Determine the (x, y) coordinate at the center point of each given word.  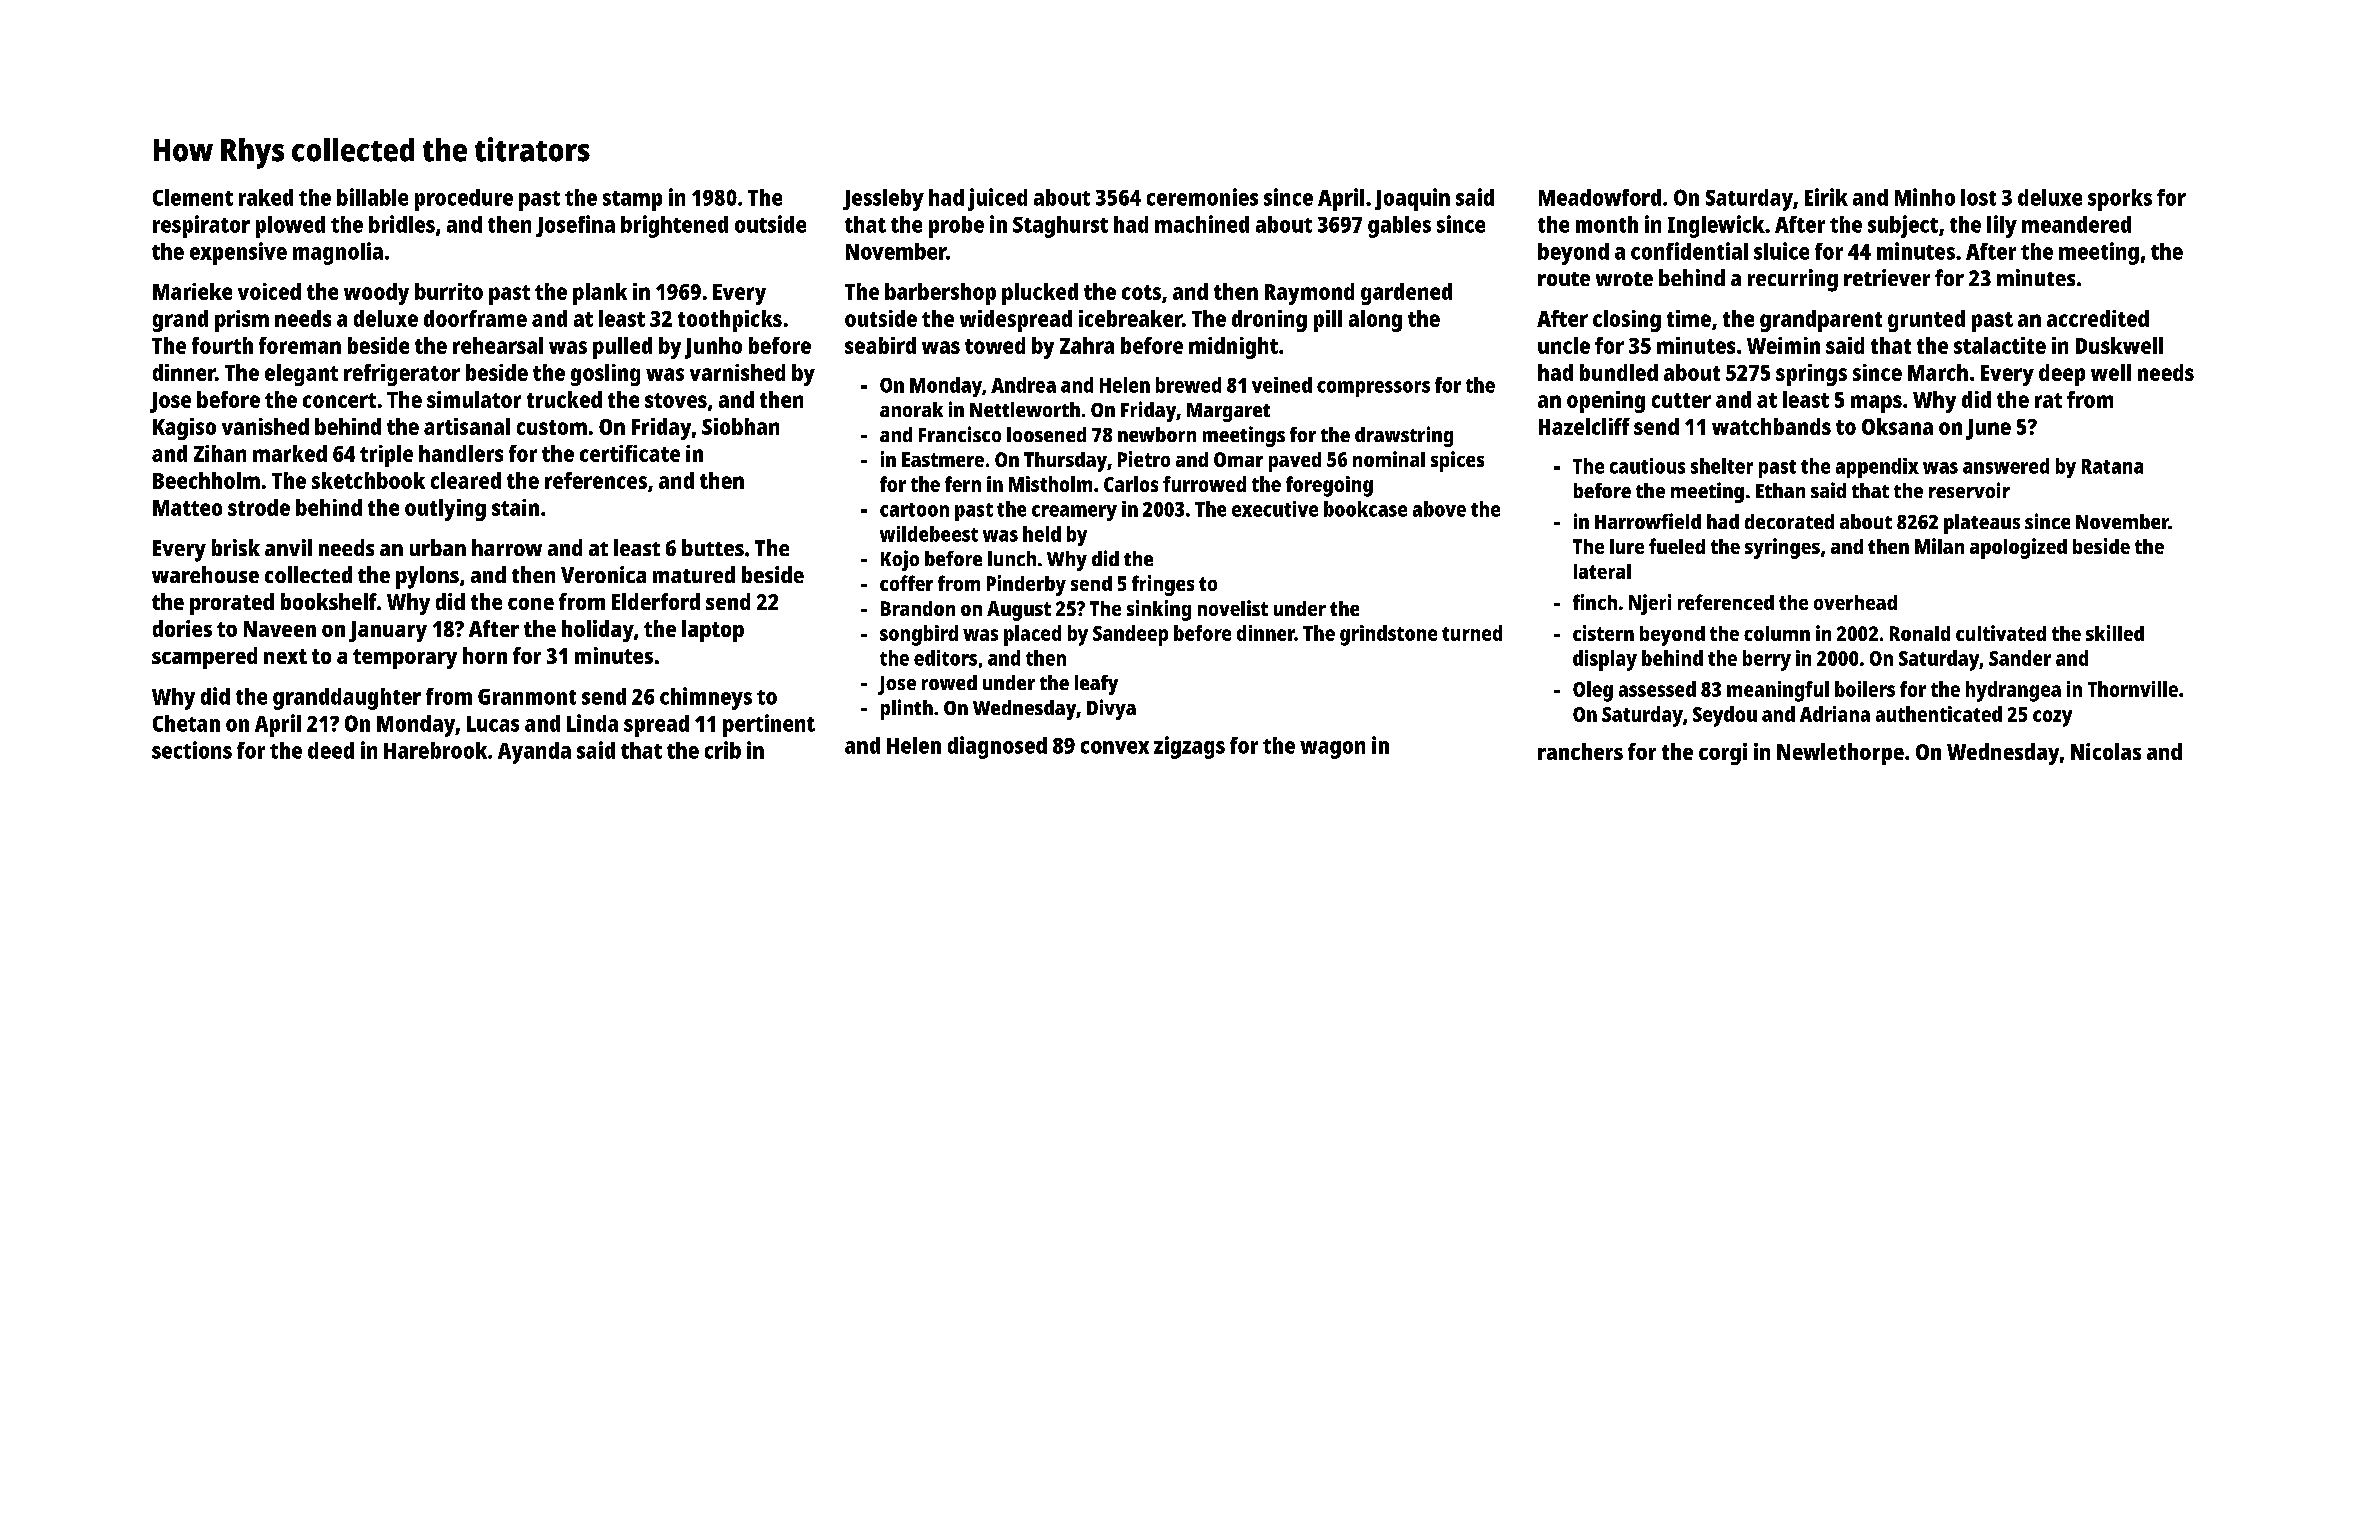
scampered (204, 658)
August (1019, 611)
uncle (1564, 345)
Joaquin (1412, 199)
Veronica (603, 574)
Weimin (1783, 345)
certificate (630, 453)
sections (192, 750)
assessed (1657, 689)
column (1777, 633)
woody (376, 294)
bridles (402, 224)
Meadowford (1600, 197)
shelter (1722, 466)
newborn (1157, 434)
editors (945, 658)
